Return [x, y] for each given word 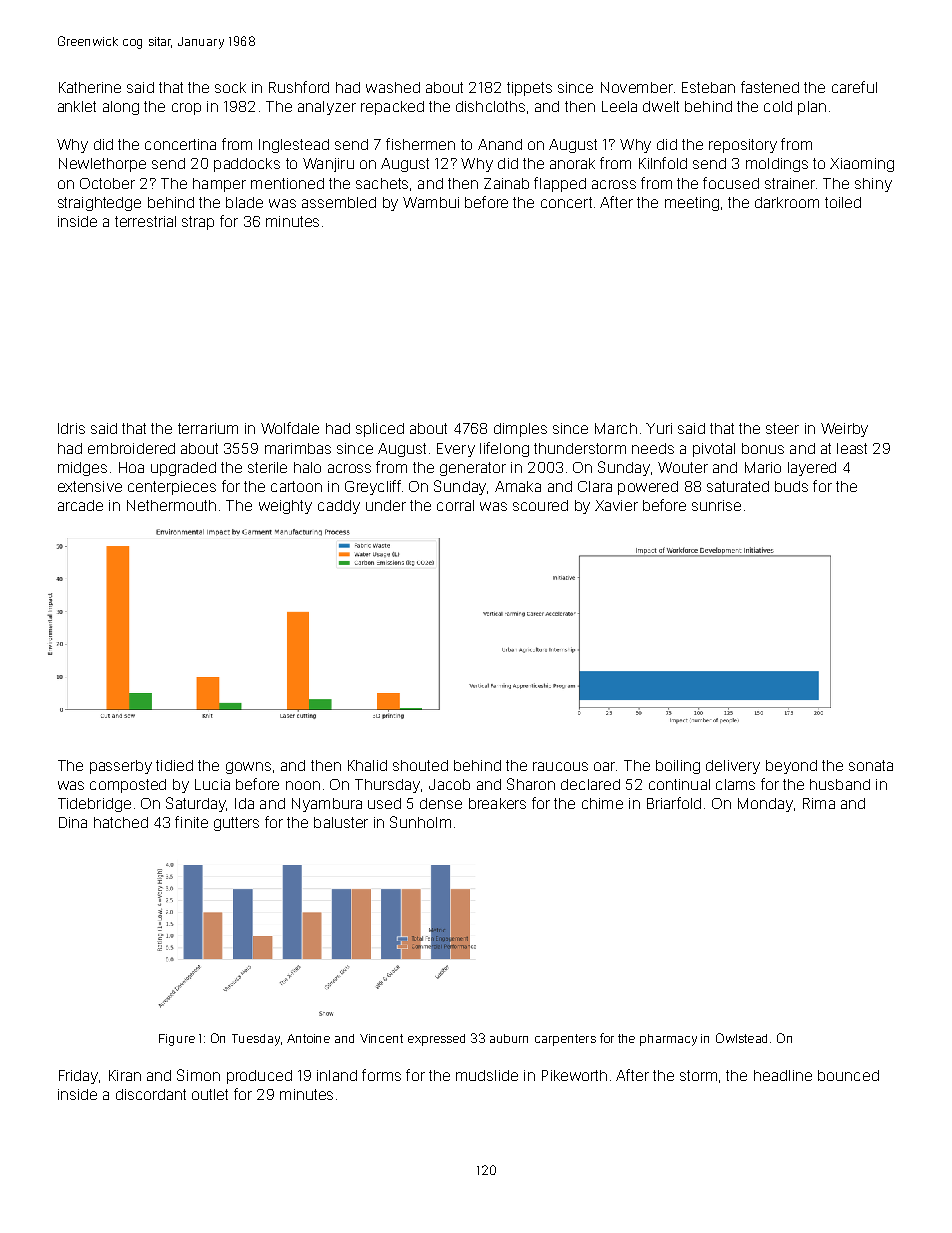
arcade [80, 505]
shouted [420, 765]
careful [854, 87]
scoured [540, 505]
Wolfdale [290, 428]
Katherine [90, 87]
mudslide [487, 1075]
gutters [236, 824]
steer [782, 428]
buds [791, 486]
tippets [529, 89]
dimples [520, 430]
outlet [210, 1094]
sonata [871, 765]
